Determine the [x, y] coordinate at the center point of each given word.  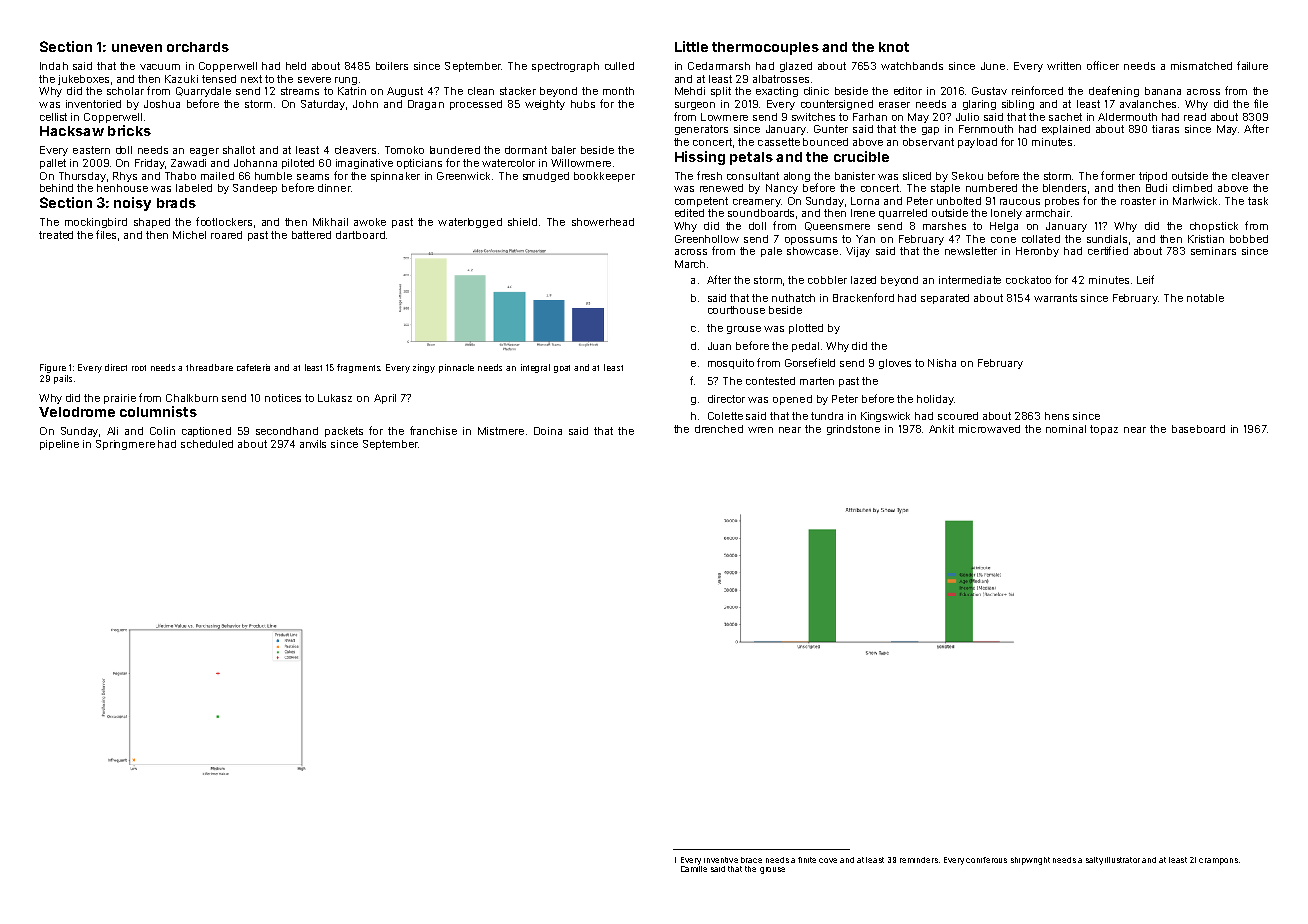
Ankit [941, 429]
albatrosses [781, 79]
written [1064, 66]
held [296, 66]
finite [807, 860]
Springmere [125, 445]
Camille [694, 869]
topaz [1104, 430]
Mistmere [501, 431]
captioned [206, 432]
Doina [548, 431]
